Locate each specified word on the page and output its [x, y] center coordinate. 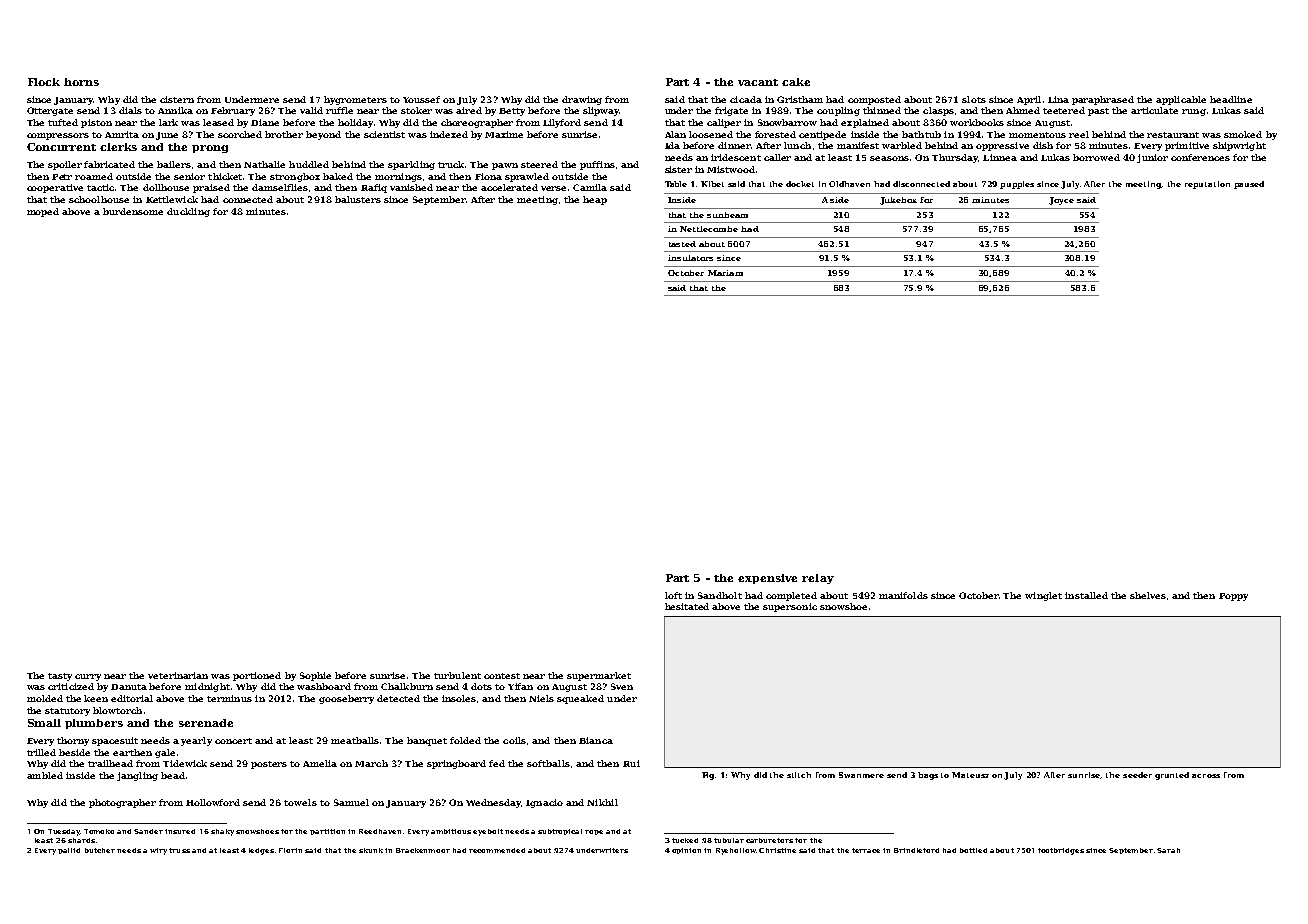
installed [1086, 595]
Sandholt [720, 595]
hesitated [687, 606]
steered [539, 164]
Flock [44, 82]
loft [673, 595]
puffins [597, 165]
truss [179, 850]
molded [45, 698]
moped [43, 212]
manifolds [903, 595]
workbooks [977, 122]
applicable [1181, 100]
